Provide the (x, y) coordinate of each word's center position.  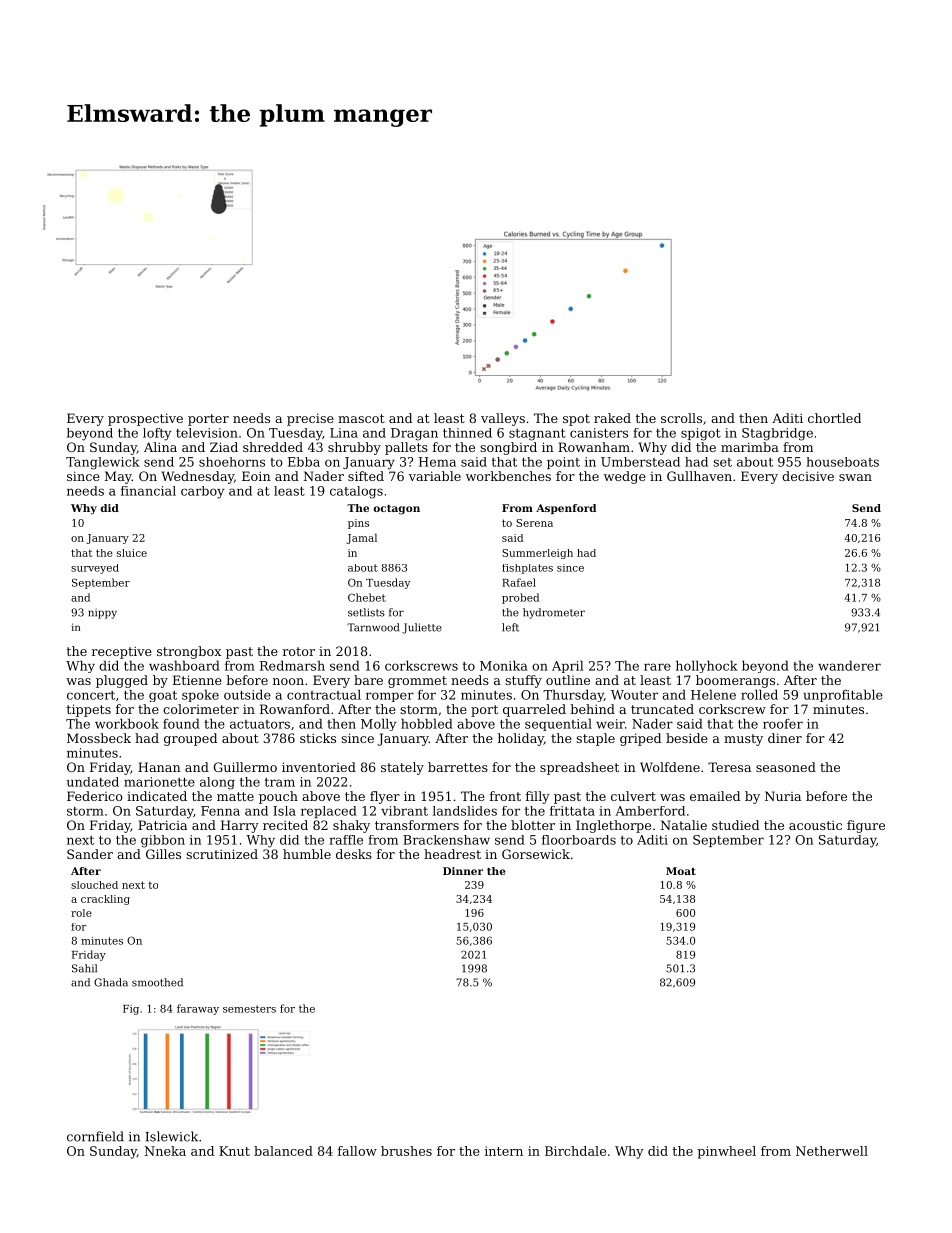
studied (735, 825)
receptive (122, 652)
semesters (249, 1009)
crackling (105, 900)
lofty (157, 434)
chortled (834, 418)
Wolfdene (670, 767)
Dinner (463, 871)
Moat (681, 871)
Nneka (165, 1151)
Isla (284, 811)
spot (576, 420)
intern (504, 1151)
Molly (378, 724)
